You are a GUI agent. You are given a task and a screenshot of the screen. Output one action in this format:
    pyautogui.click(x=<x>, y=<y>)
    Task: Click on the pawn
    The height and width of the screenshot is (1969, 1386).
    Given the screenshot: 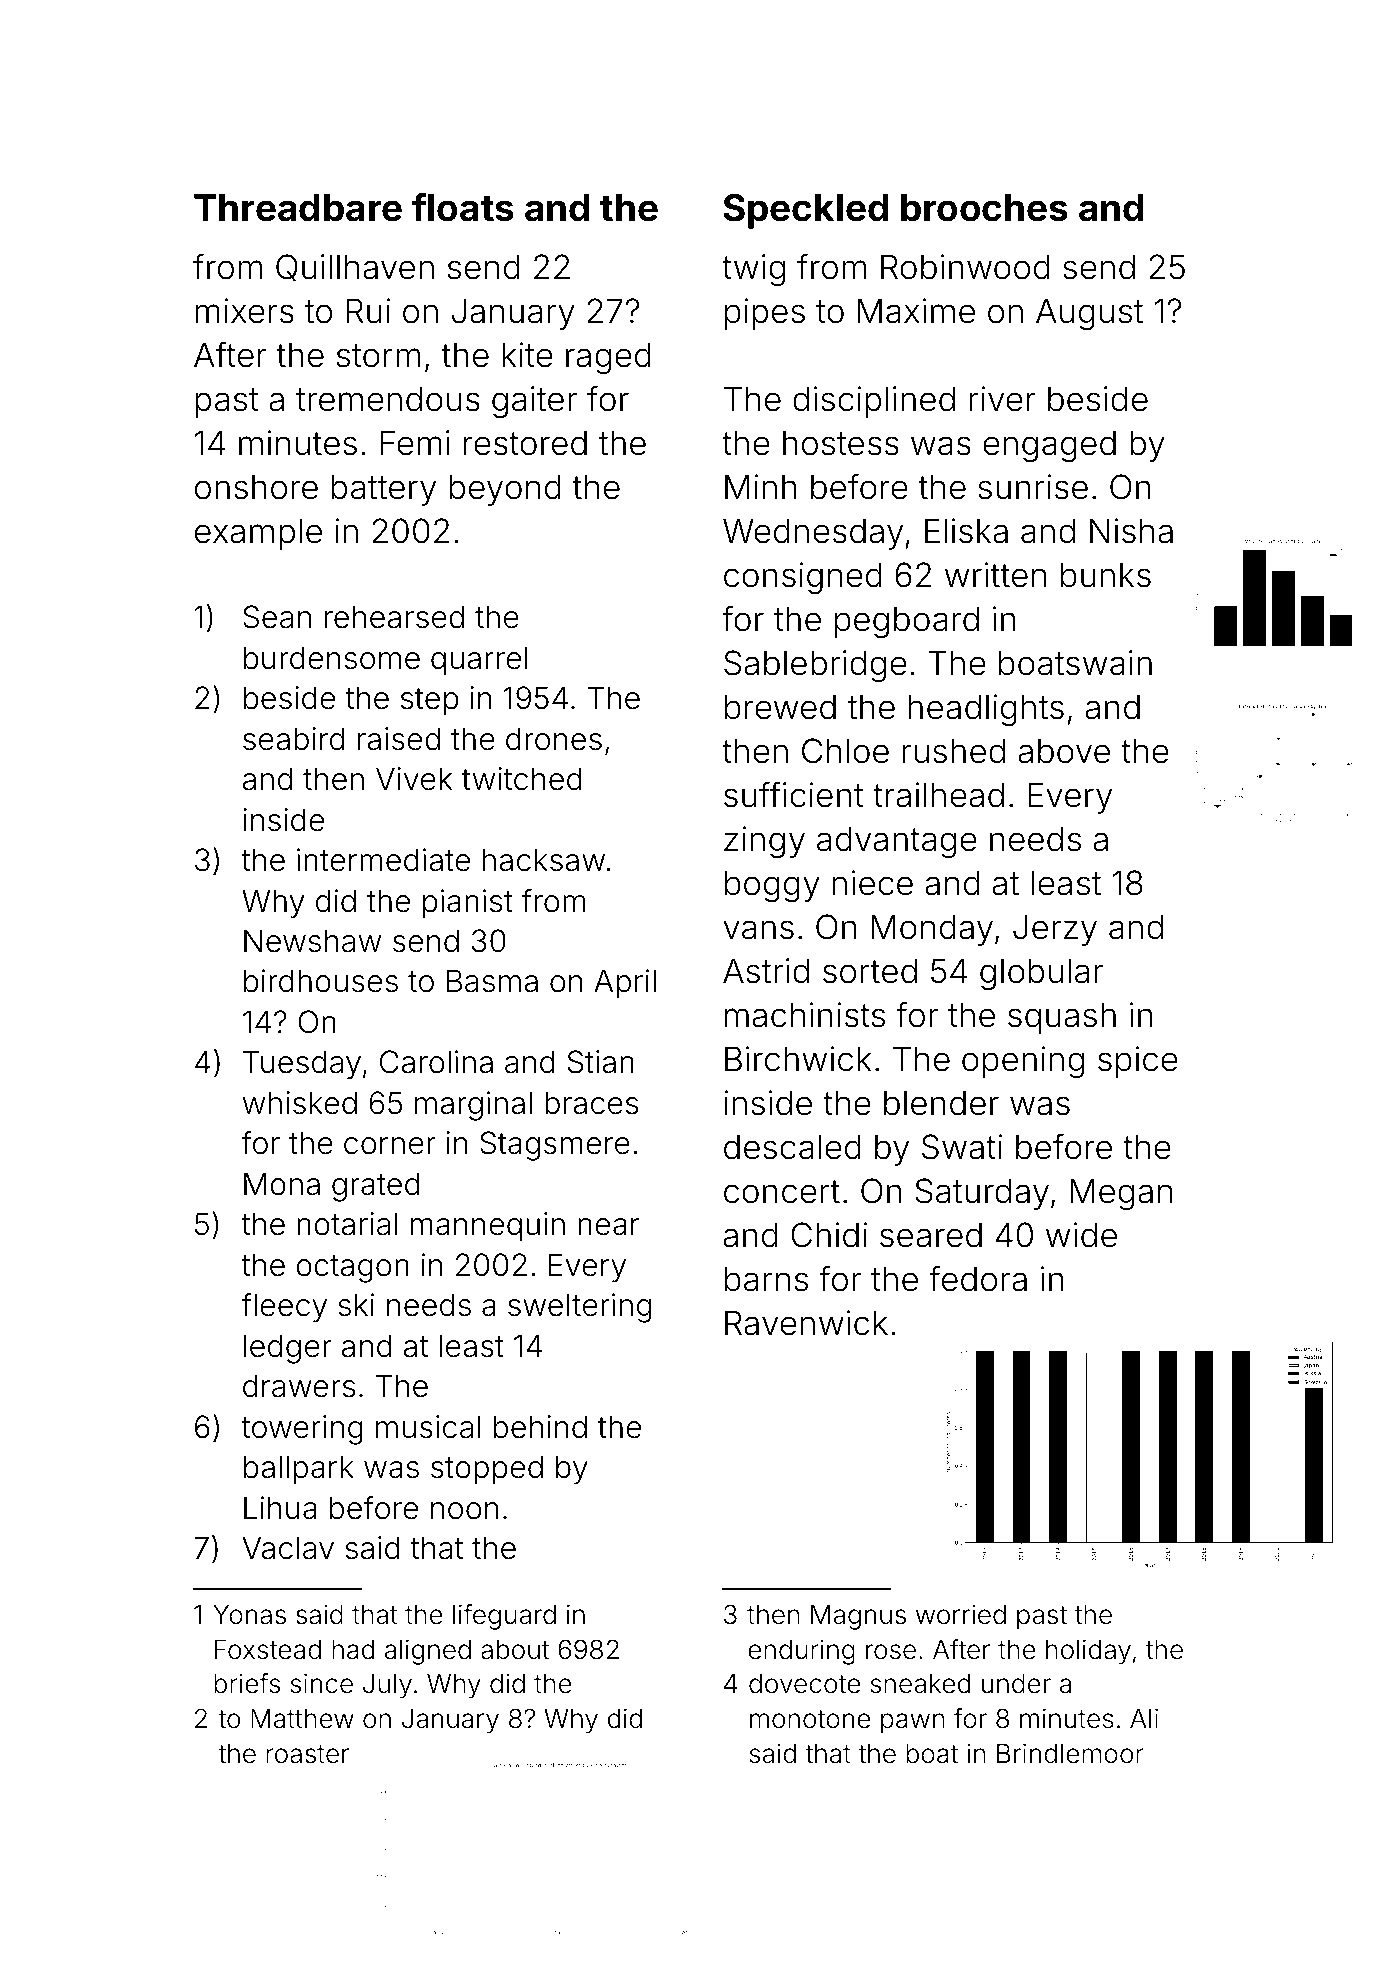 What is the action you would take?
    pyautogui.click(x=913, y=1723)
